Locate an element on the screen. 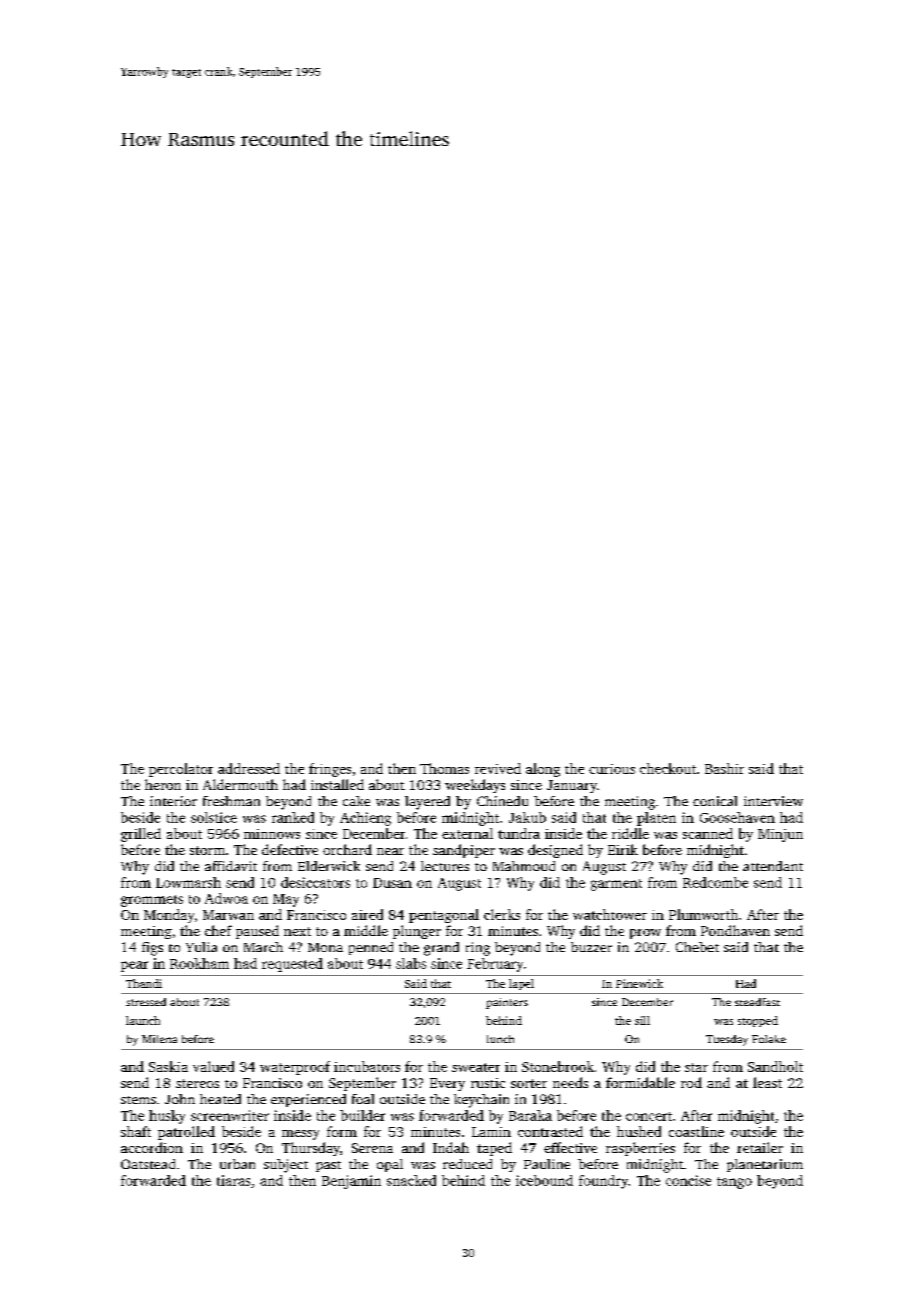 The height and width of the screenshot is (1314, 924). Stonebrook is located at coordinates (558, 1066).
